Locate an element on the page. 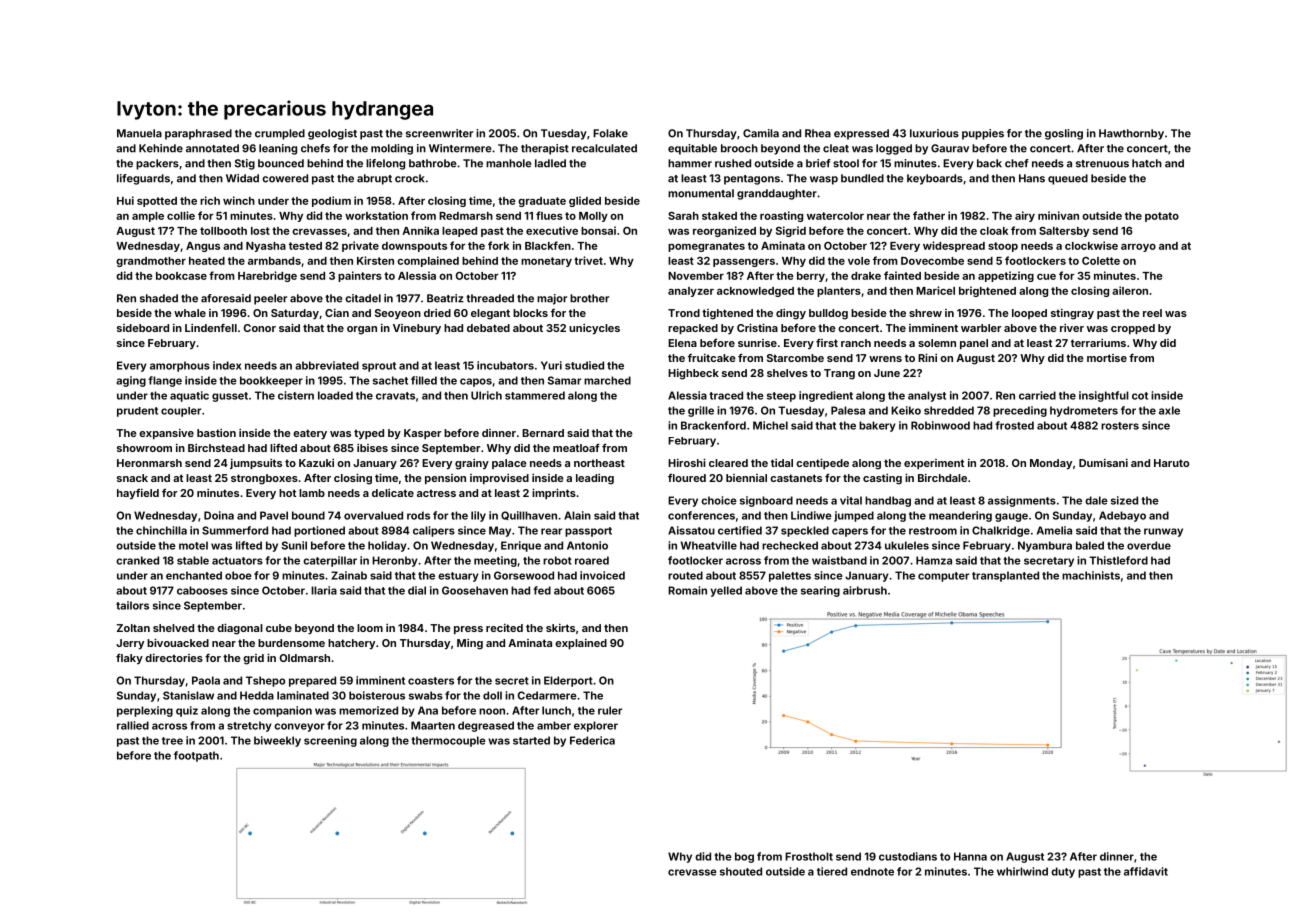  Rhea is located at coordinates (818, 133).
